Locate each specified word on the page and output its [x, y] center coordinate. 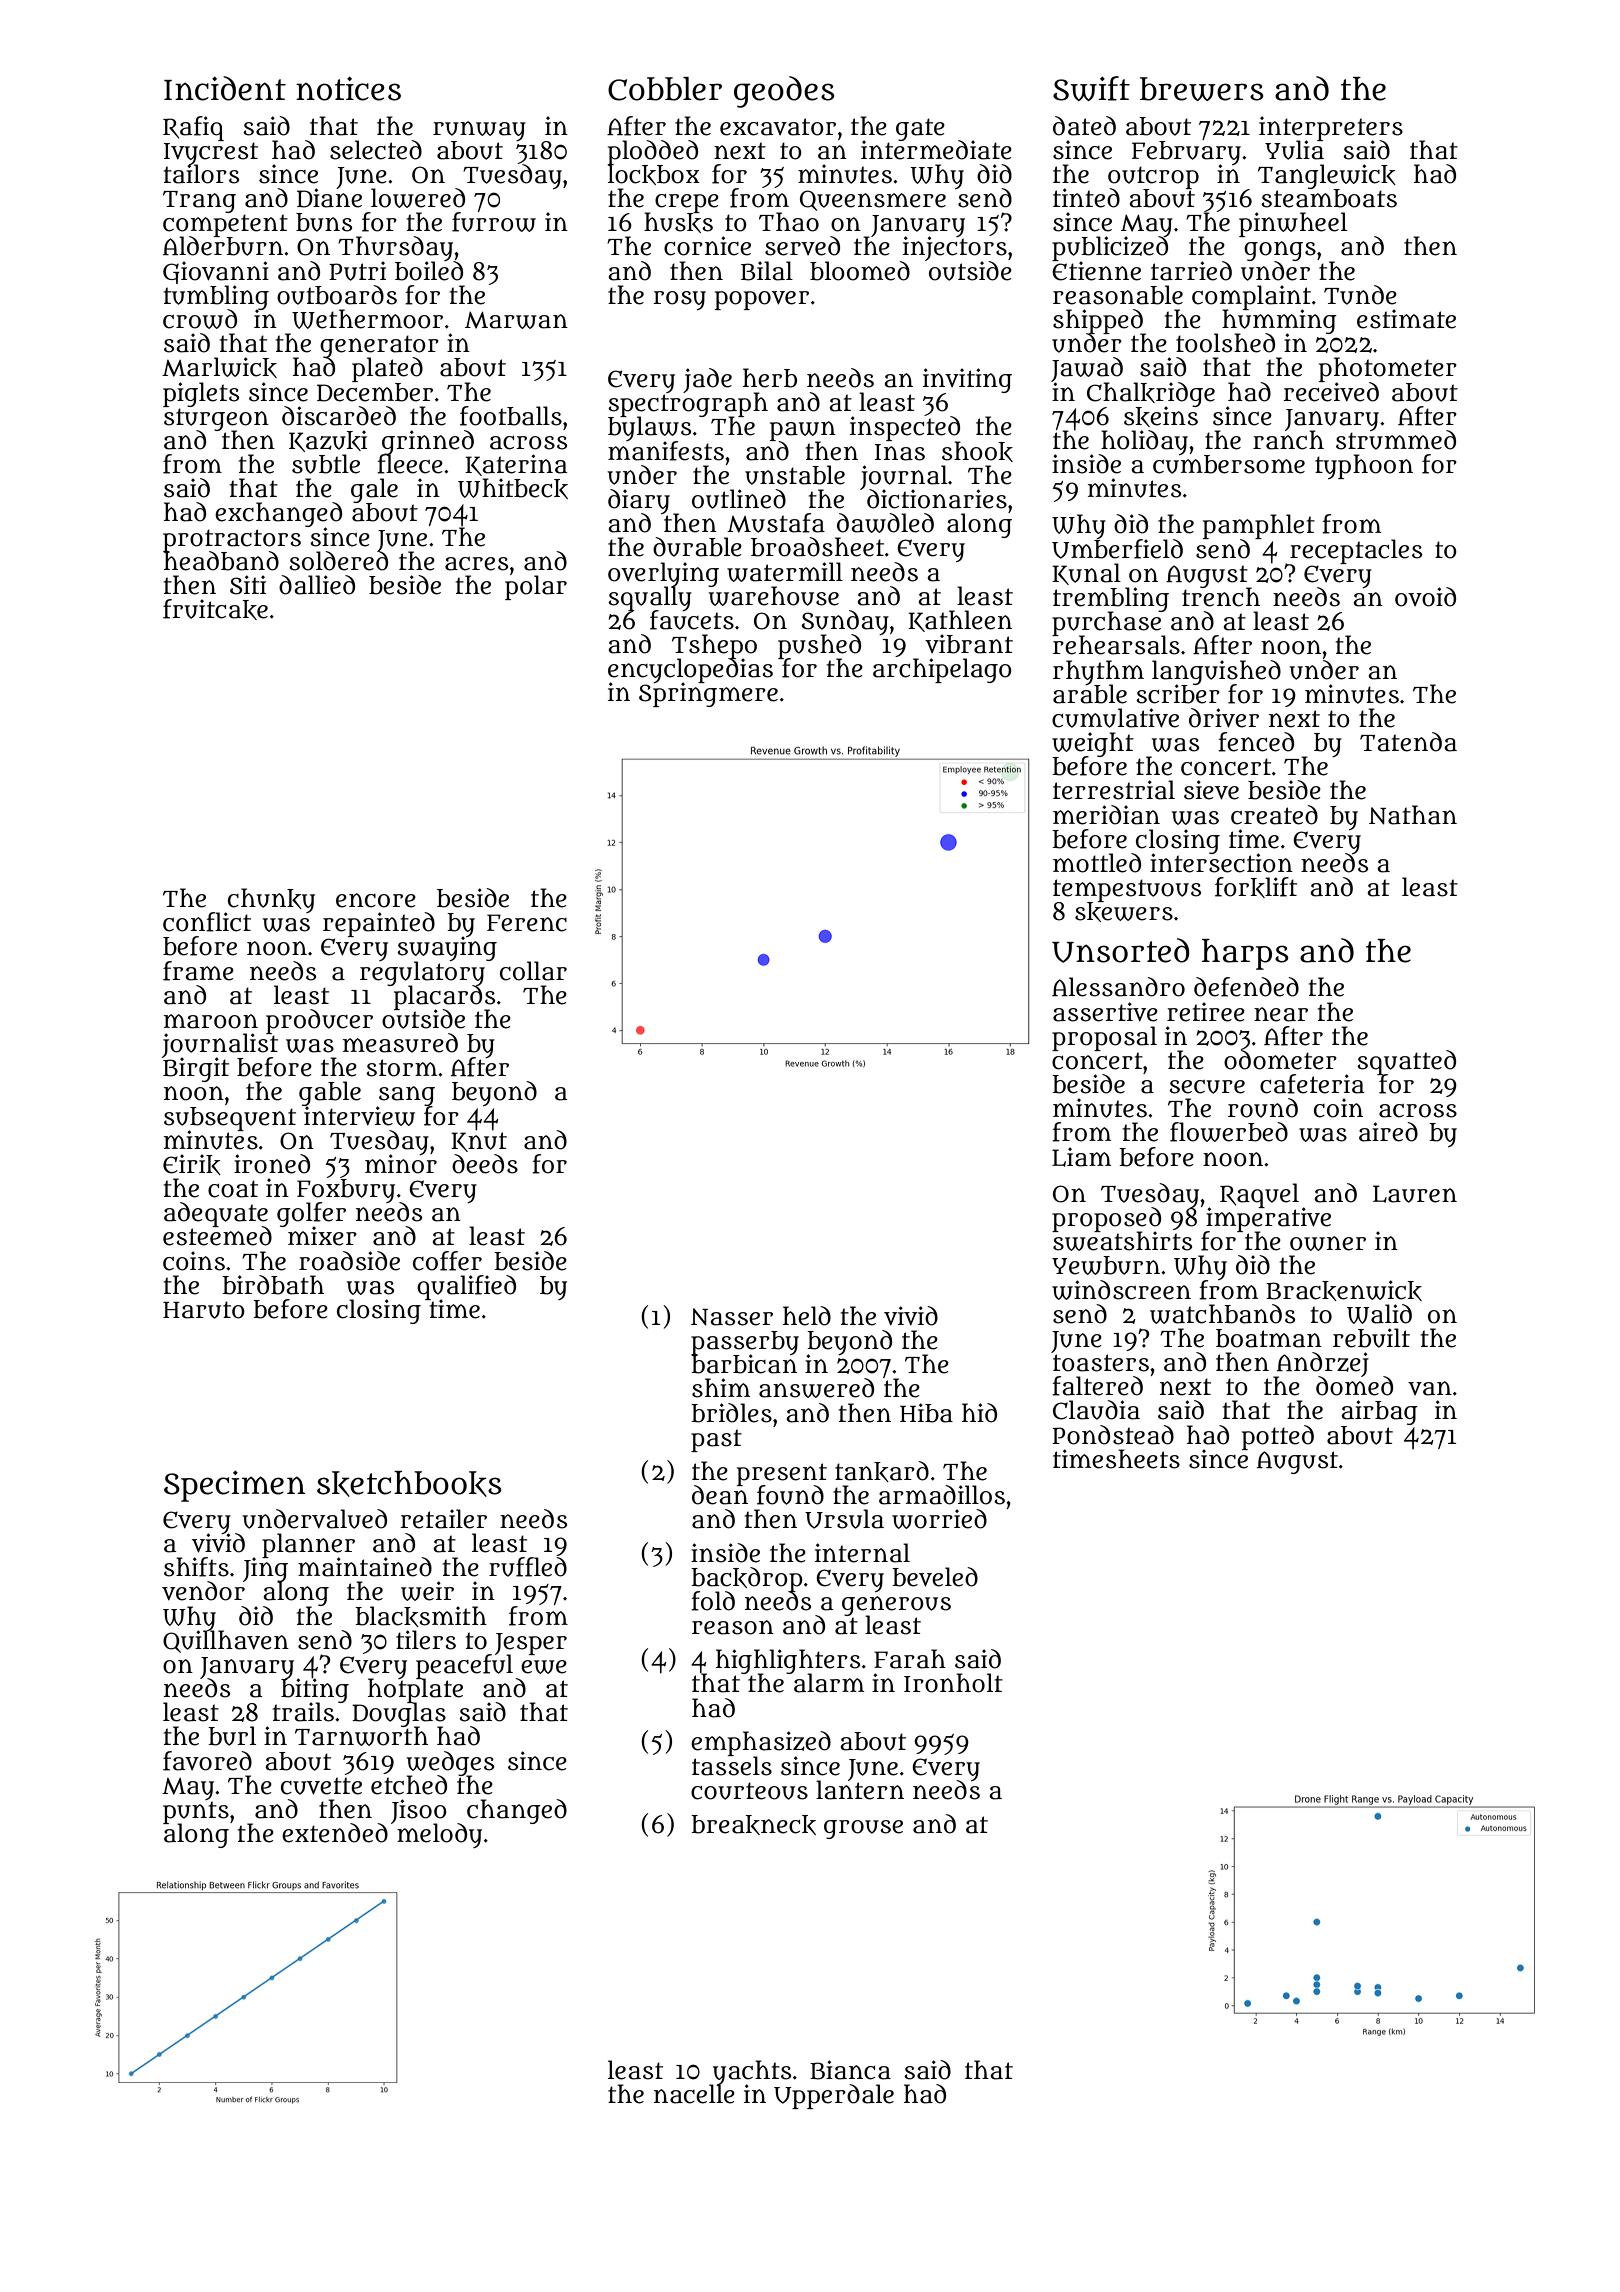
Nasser [732, 1317]
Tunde [1360, 295]
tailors [201, 174]
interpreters [1331, 128]
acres [476, 564]
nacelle [694, 2094]
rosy [679, 300]
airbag [1379, 1412]
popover [762, 300]
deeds [485, 1164]
